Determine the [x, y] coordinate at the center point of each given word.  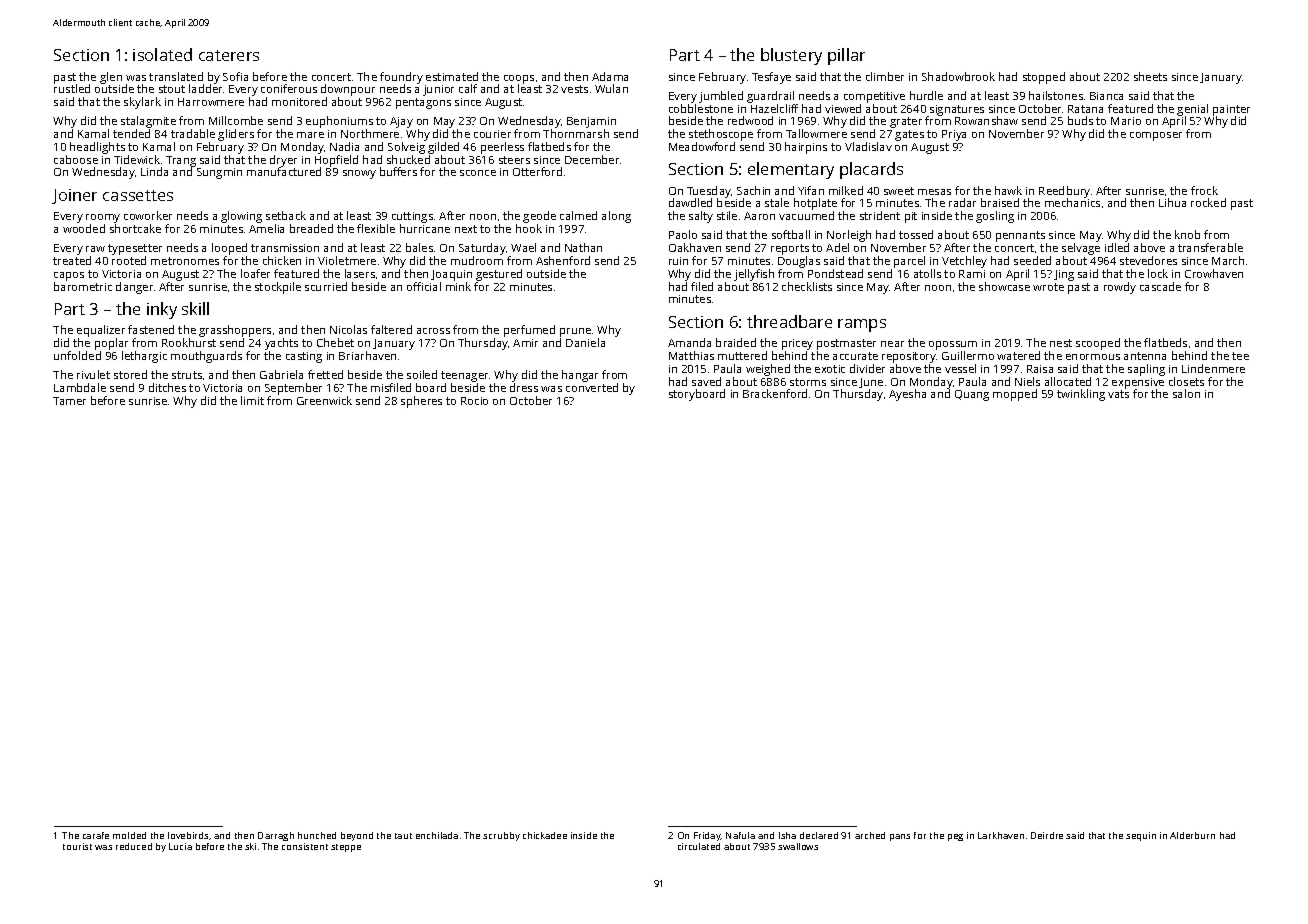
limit [252, 400]
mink [458, 286]
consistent [305, 846]
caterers [229, 55]
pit [911, 217]
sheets [1150, 76]
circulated [699, 846]
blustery [791, 56]
